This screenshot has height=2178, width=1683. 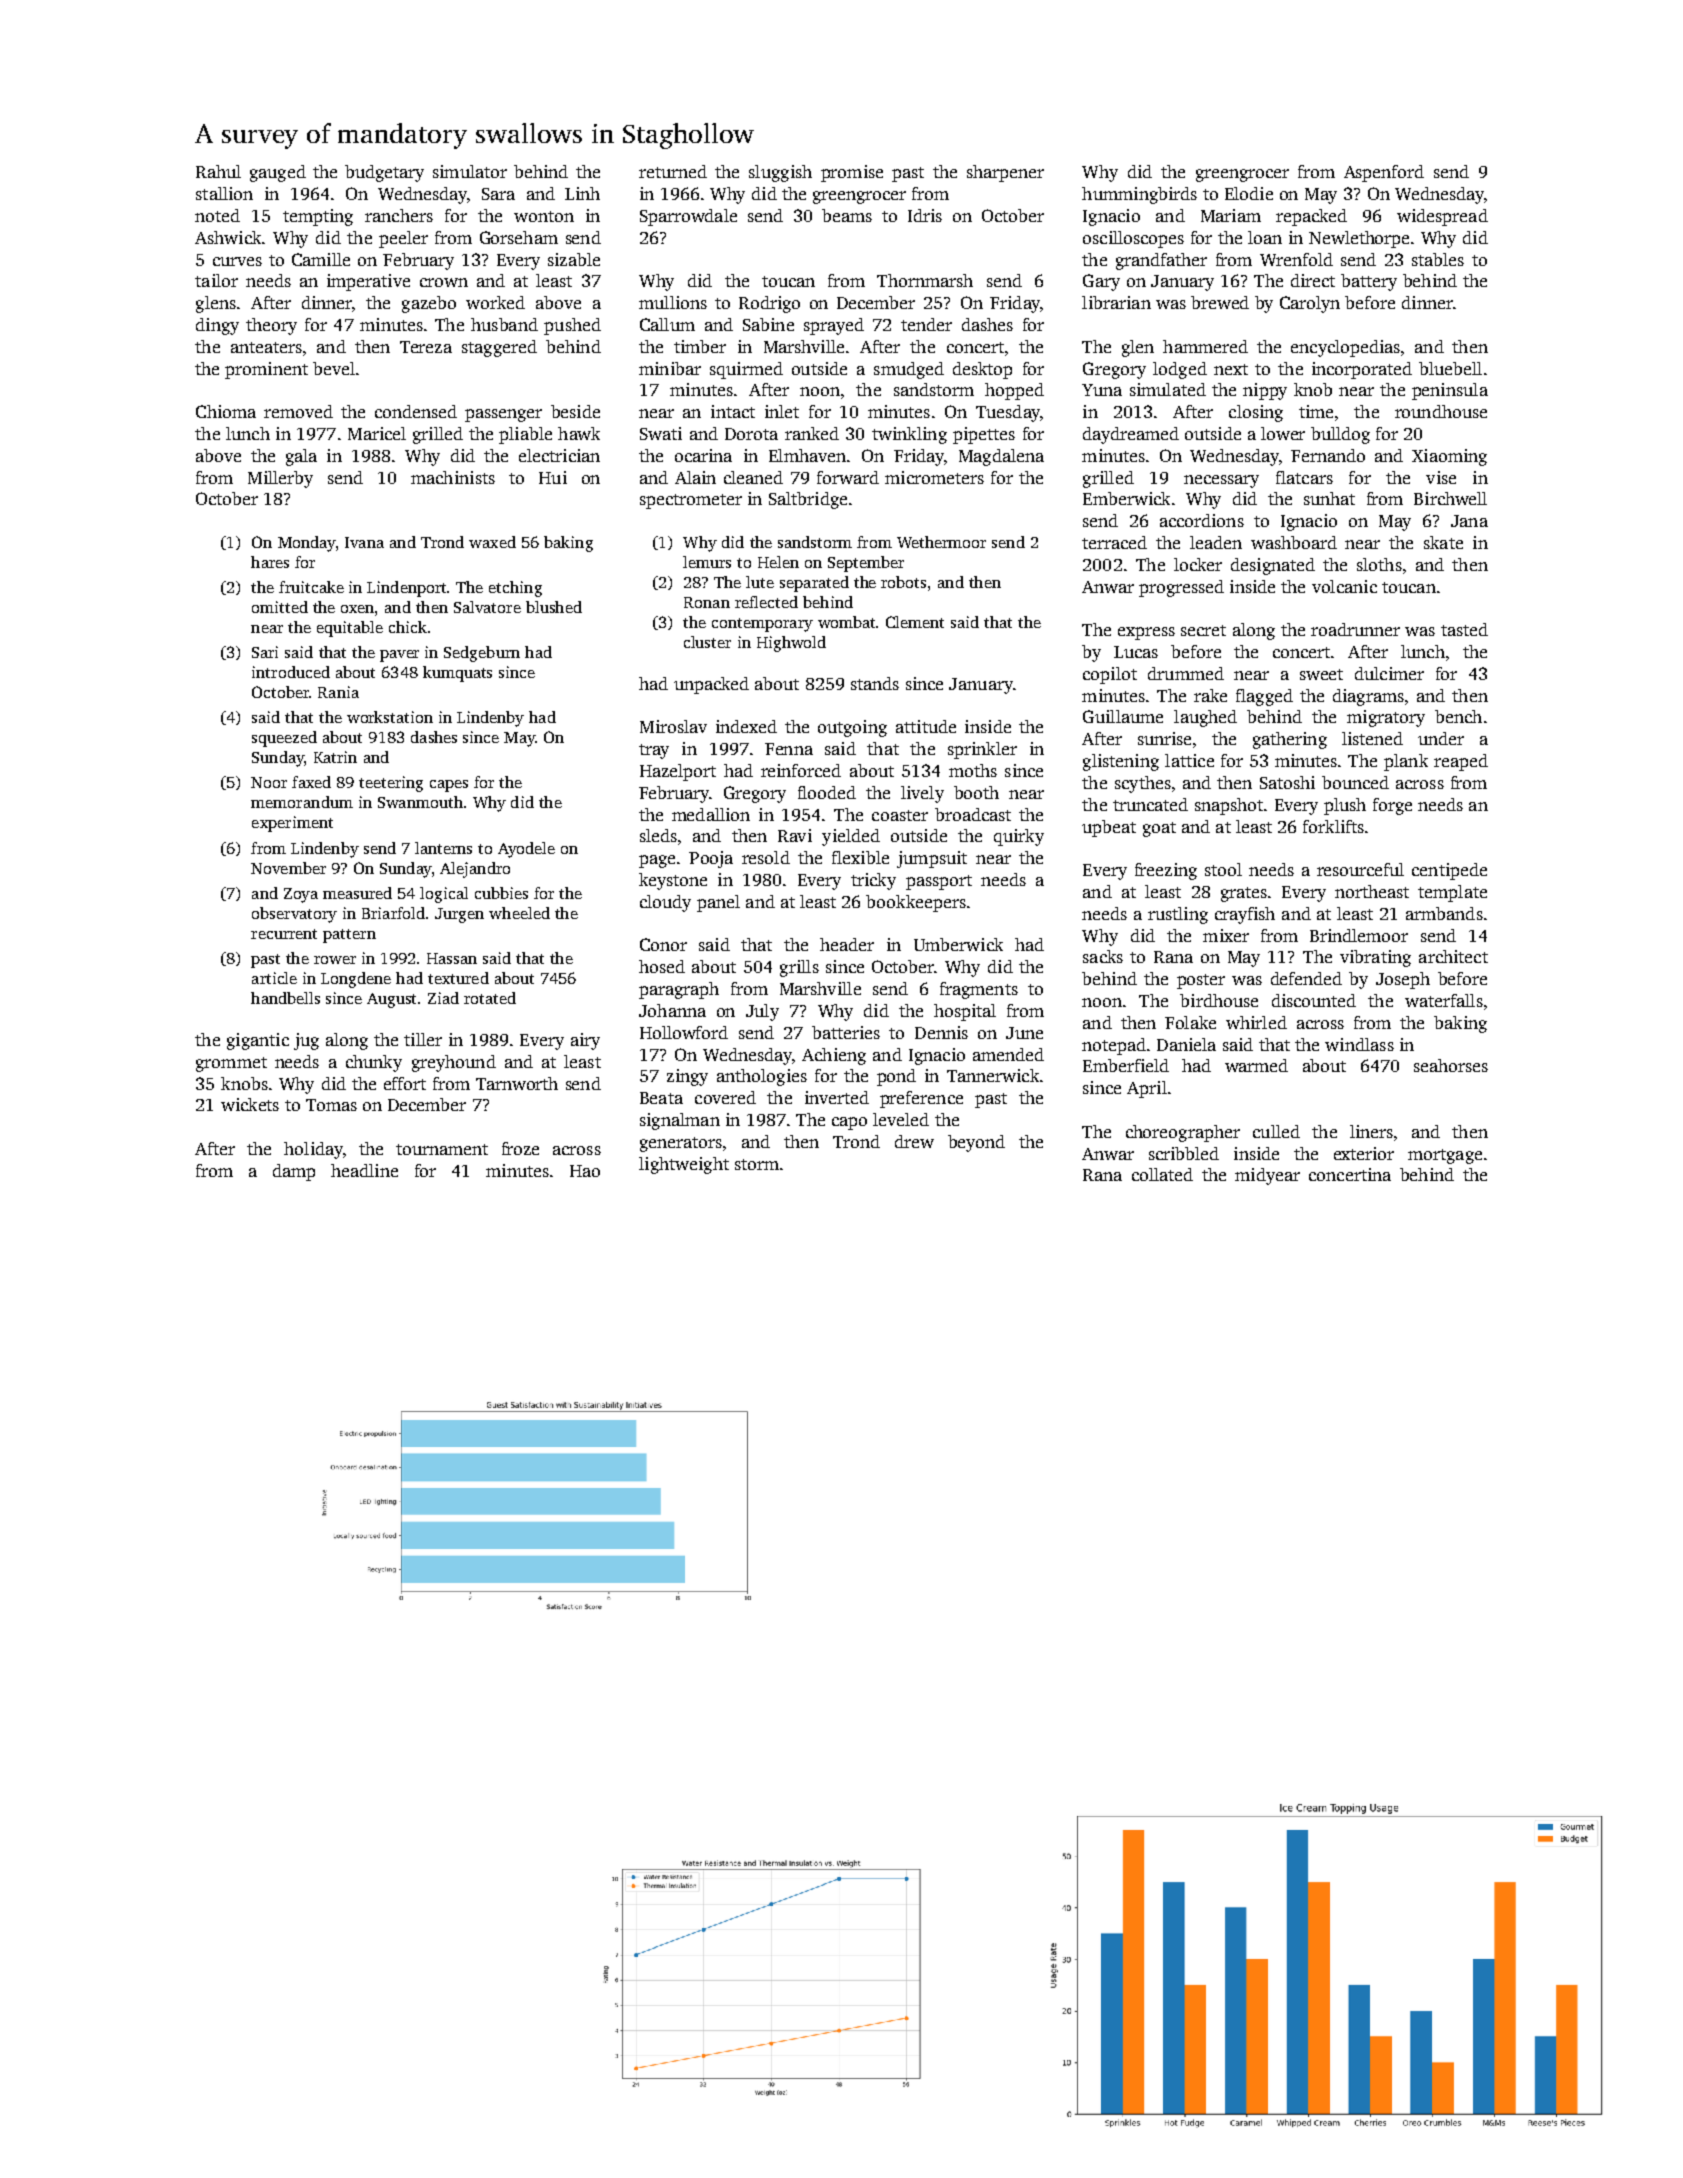 I want to click on stool, so click(x=1223, y=869).
